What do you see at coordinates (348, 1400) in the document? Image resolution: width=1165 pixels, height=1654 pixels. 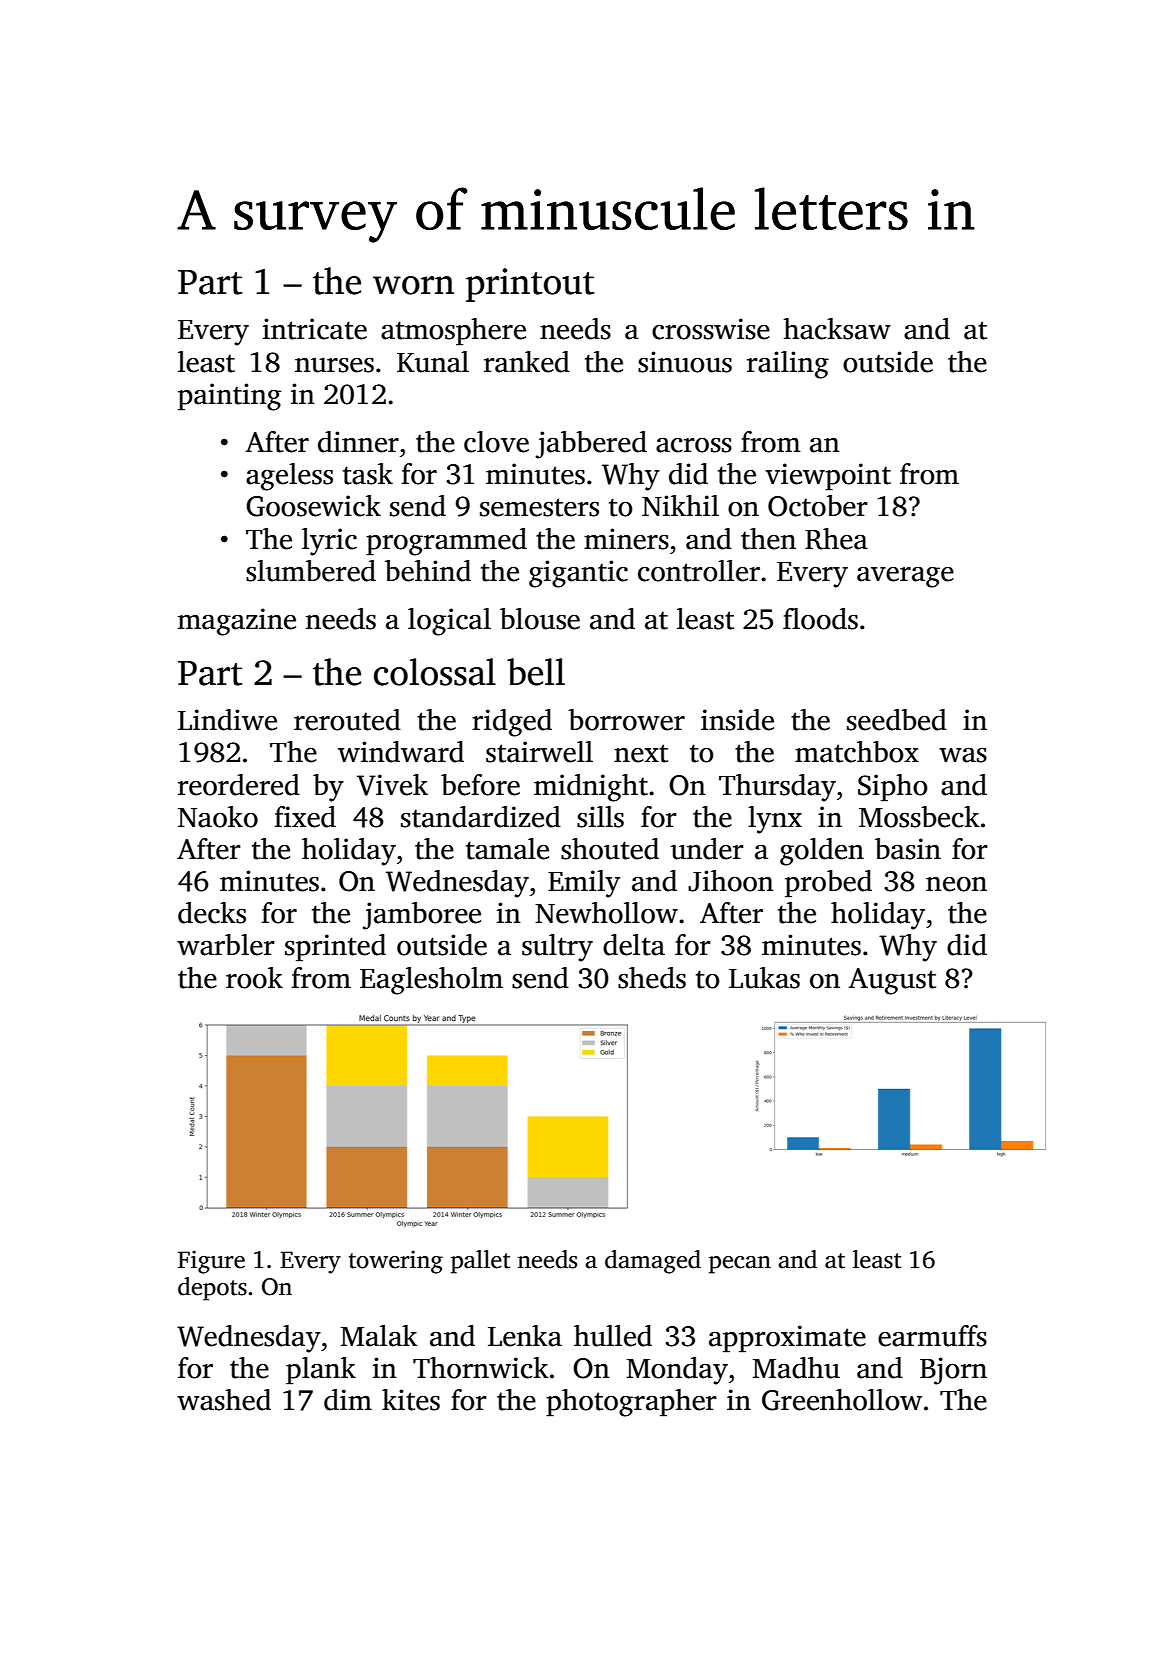 I see `dim` at bounding box center [348, 1400].
